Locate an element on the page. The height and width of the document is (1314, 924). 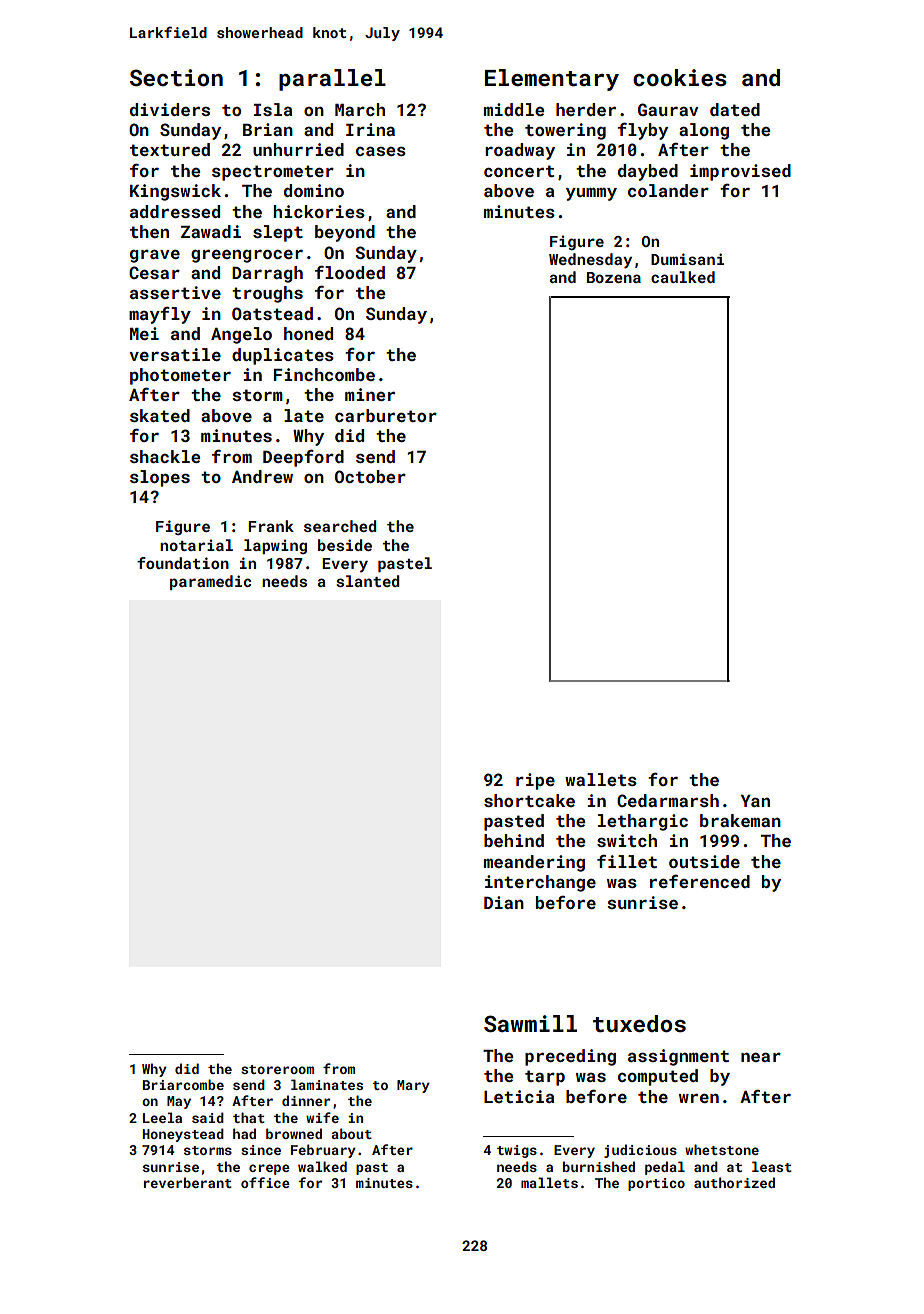
Yan is located at coordinates (755, 801).
